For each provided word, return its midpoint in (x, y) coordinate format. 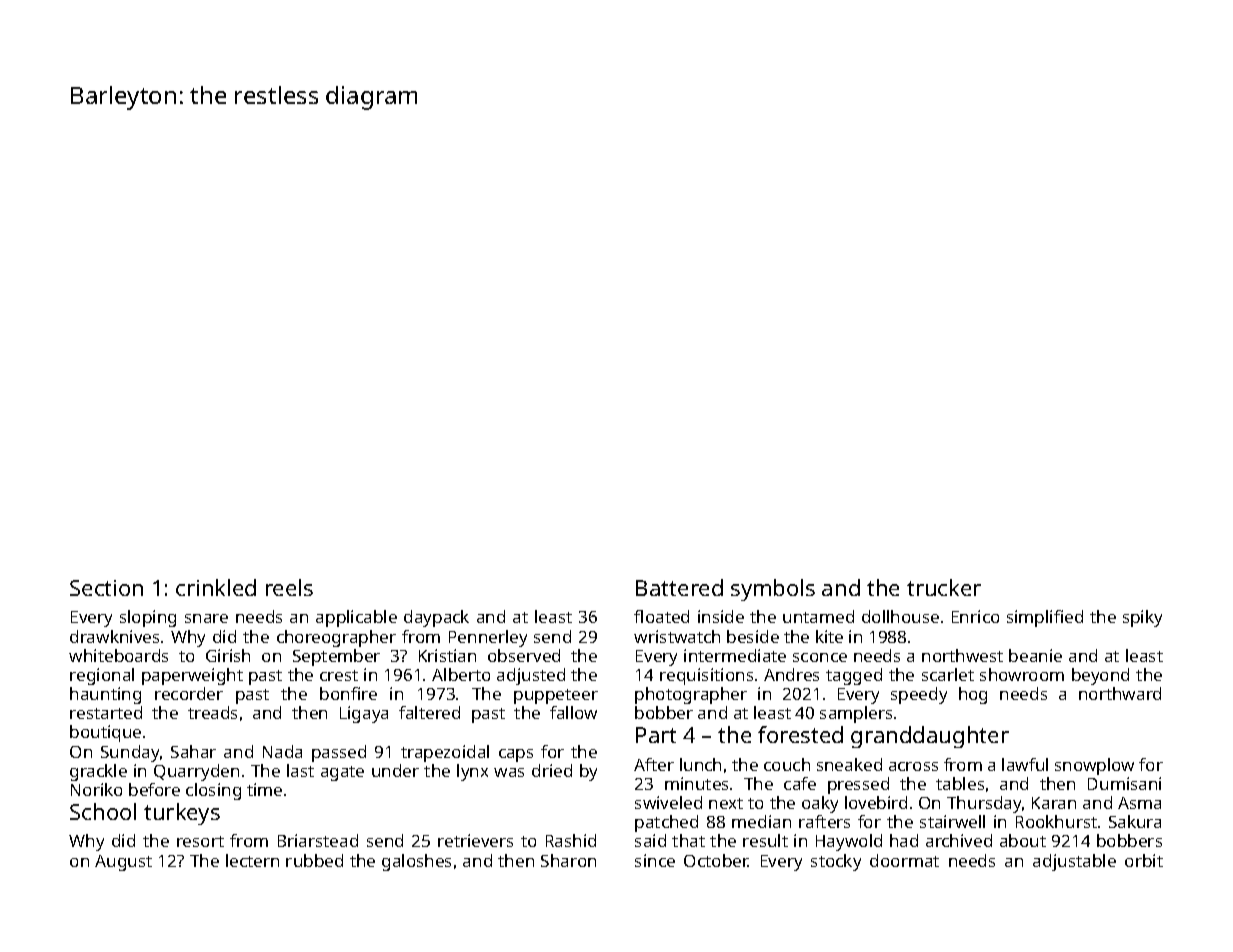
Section (106, 588)
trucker (944, 587)
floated (661, 616)
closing (213, 791)
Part (656, 735)
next (726, 803)
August (123, 863)
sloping (148, 618)
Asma (1139, 803)
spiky (1142, 618)
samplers (856, 714)
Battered (679, 587)
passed (339, 753)
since (655, 860)
